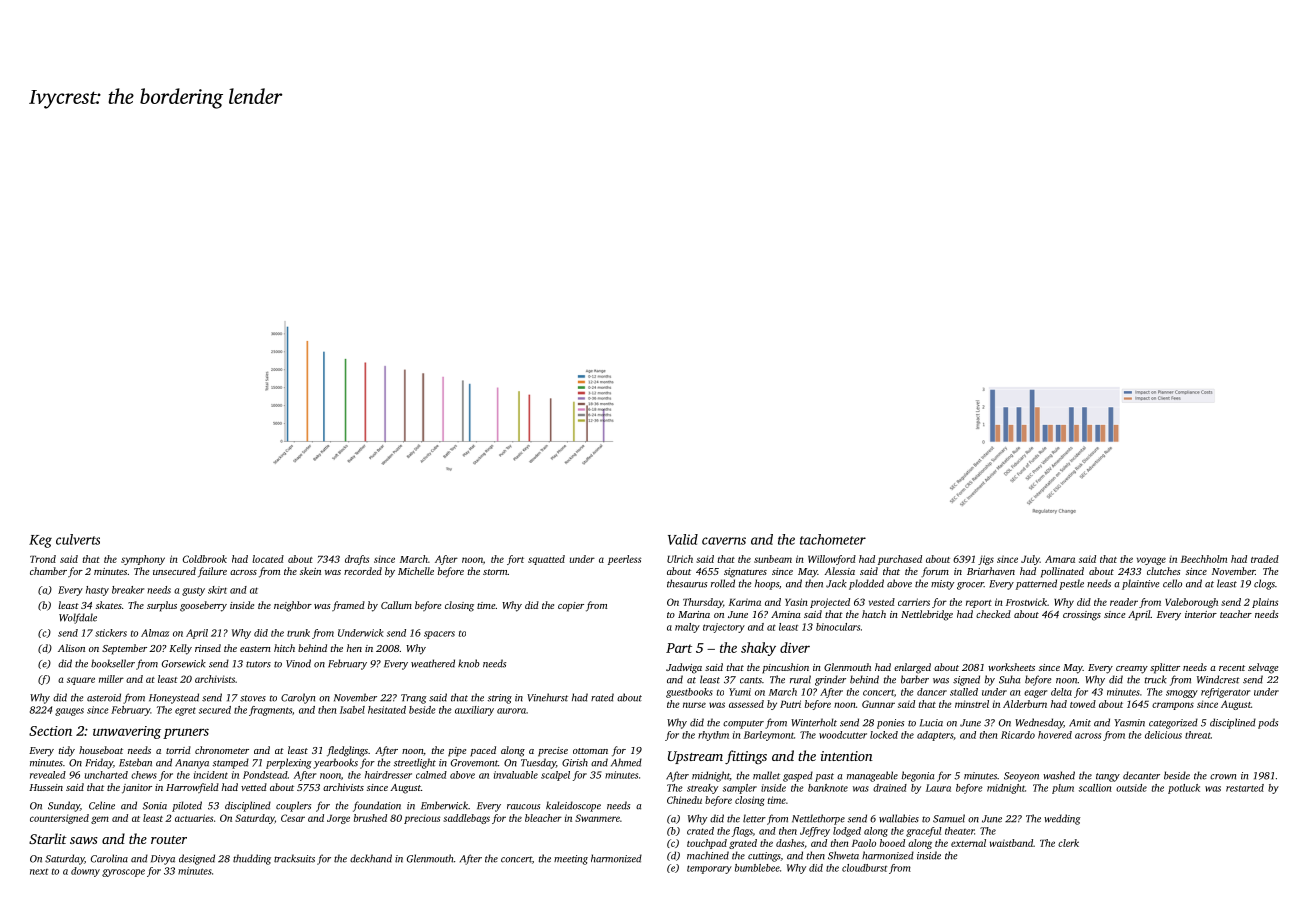 The height and width of the document is (924, 1308). Describe the element at coordinates (1218, 679) in the document. I see `Windcrest` at that location.
